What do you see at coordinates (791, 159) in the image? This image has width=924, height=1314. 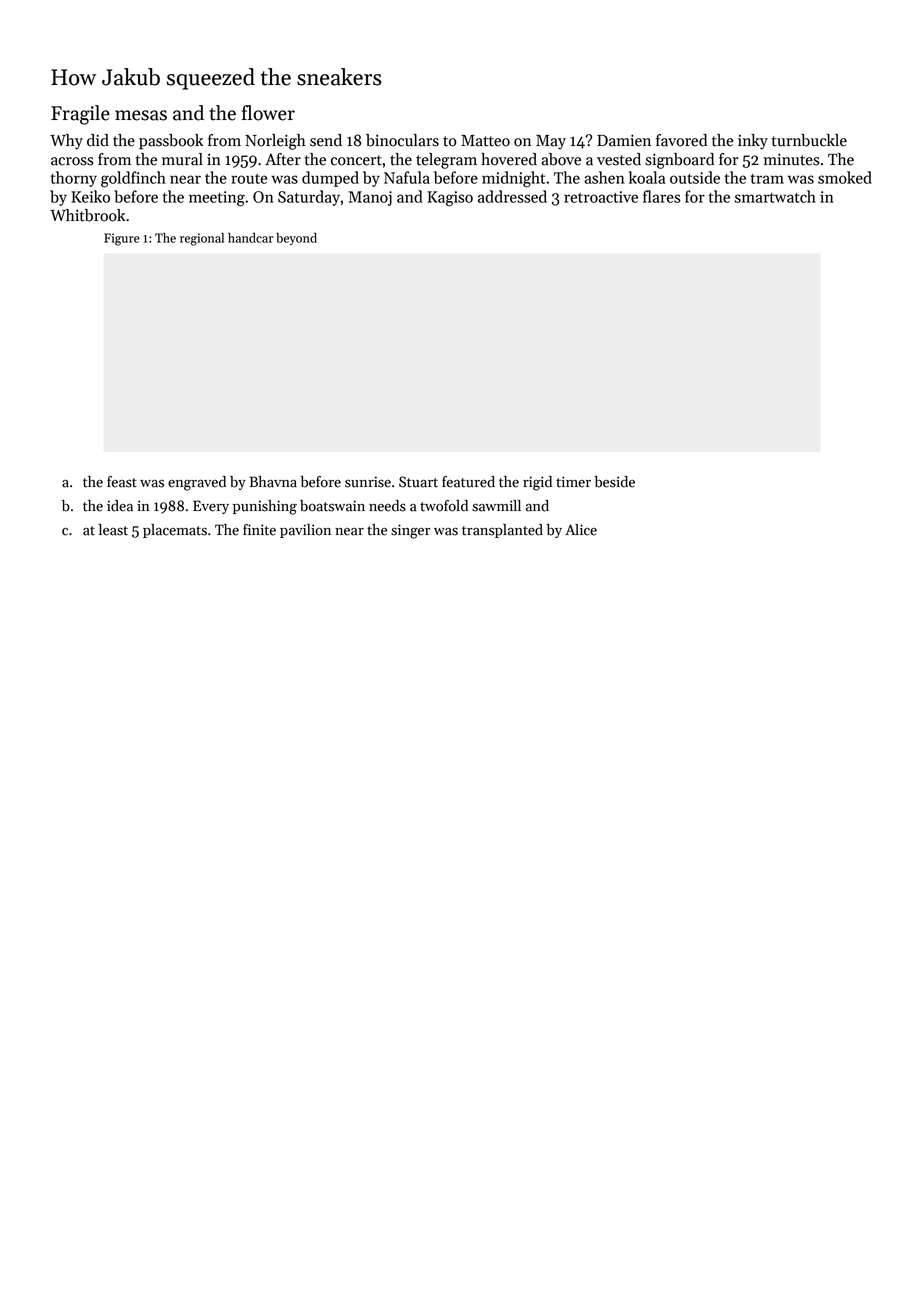 I see `minutes` at bounding box center [791, 159].
